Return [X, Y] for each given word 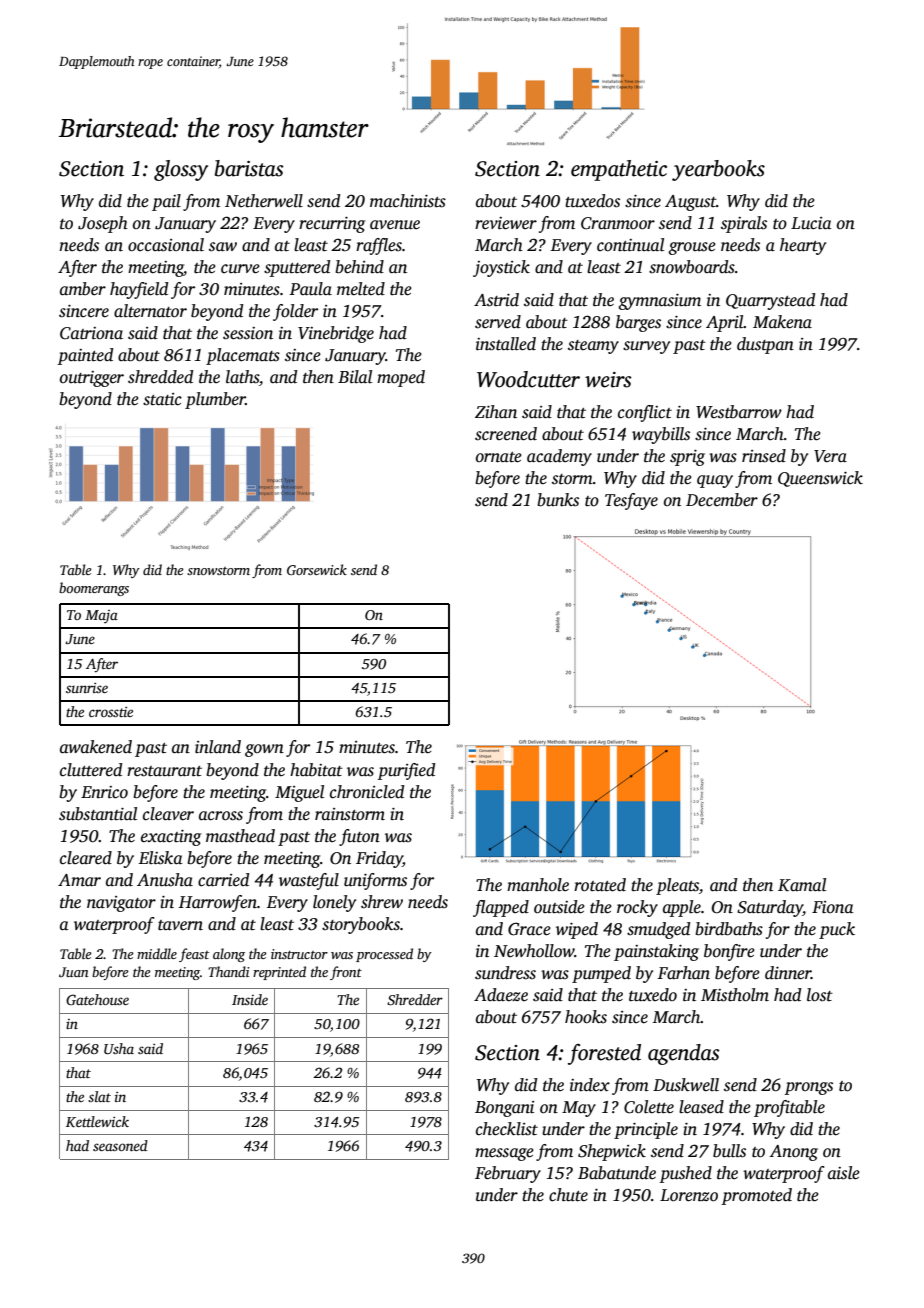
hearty [803, 246]
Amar [79, 880]
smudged [658, 930]
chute [568, 1195]
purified [406, 771]
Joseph [103, 224]
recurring [332, 225]
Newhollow [534, 951]
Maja [101, 617]
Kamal [802, 885]
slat [99, 1096]
